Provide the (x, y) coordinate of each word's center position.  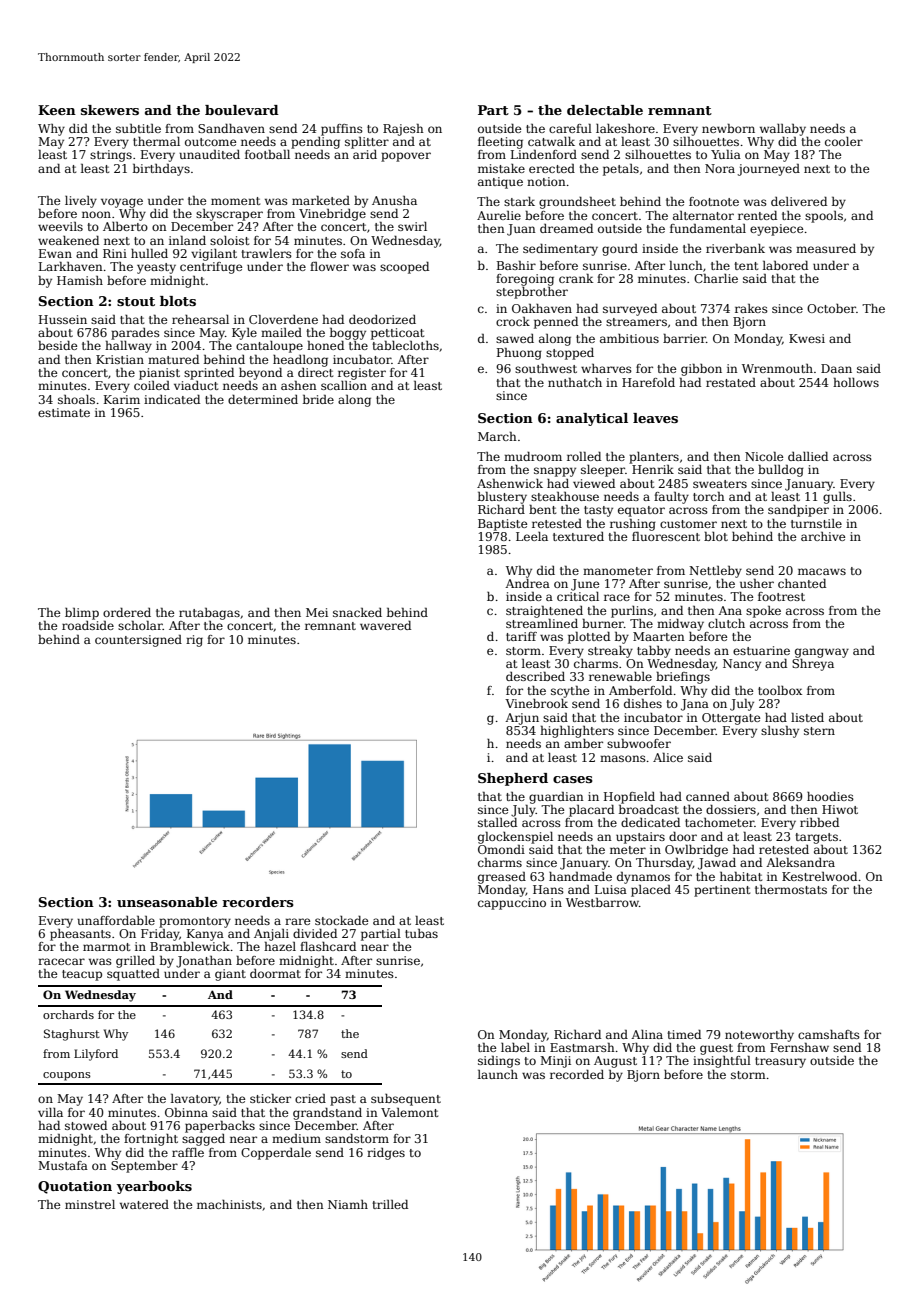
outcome (210, 142)
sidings (499, 1062)
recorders (258, 902)
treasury (780, 1062)
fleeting (500, 143)
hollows (856, 382)
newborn (728, 128)
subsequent (406, 1100)
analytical (592, 419)
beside (57, 345)
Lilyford (96, 1055)
